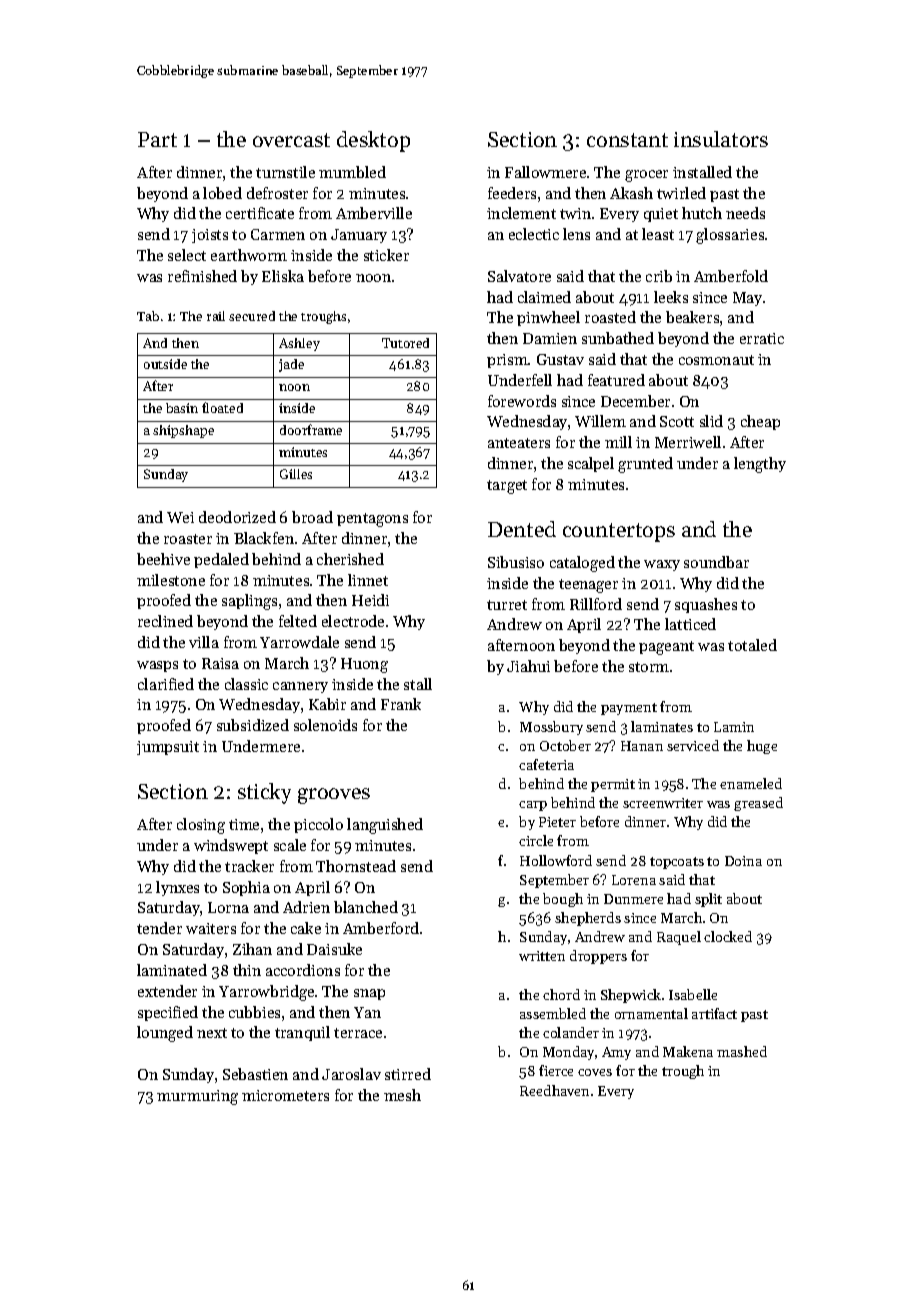 Image resolution: width=924 pixels, height=1314 pixels. Describe the element at coordinates (291, 140) in the document. I see `overcast` at that location.
